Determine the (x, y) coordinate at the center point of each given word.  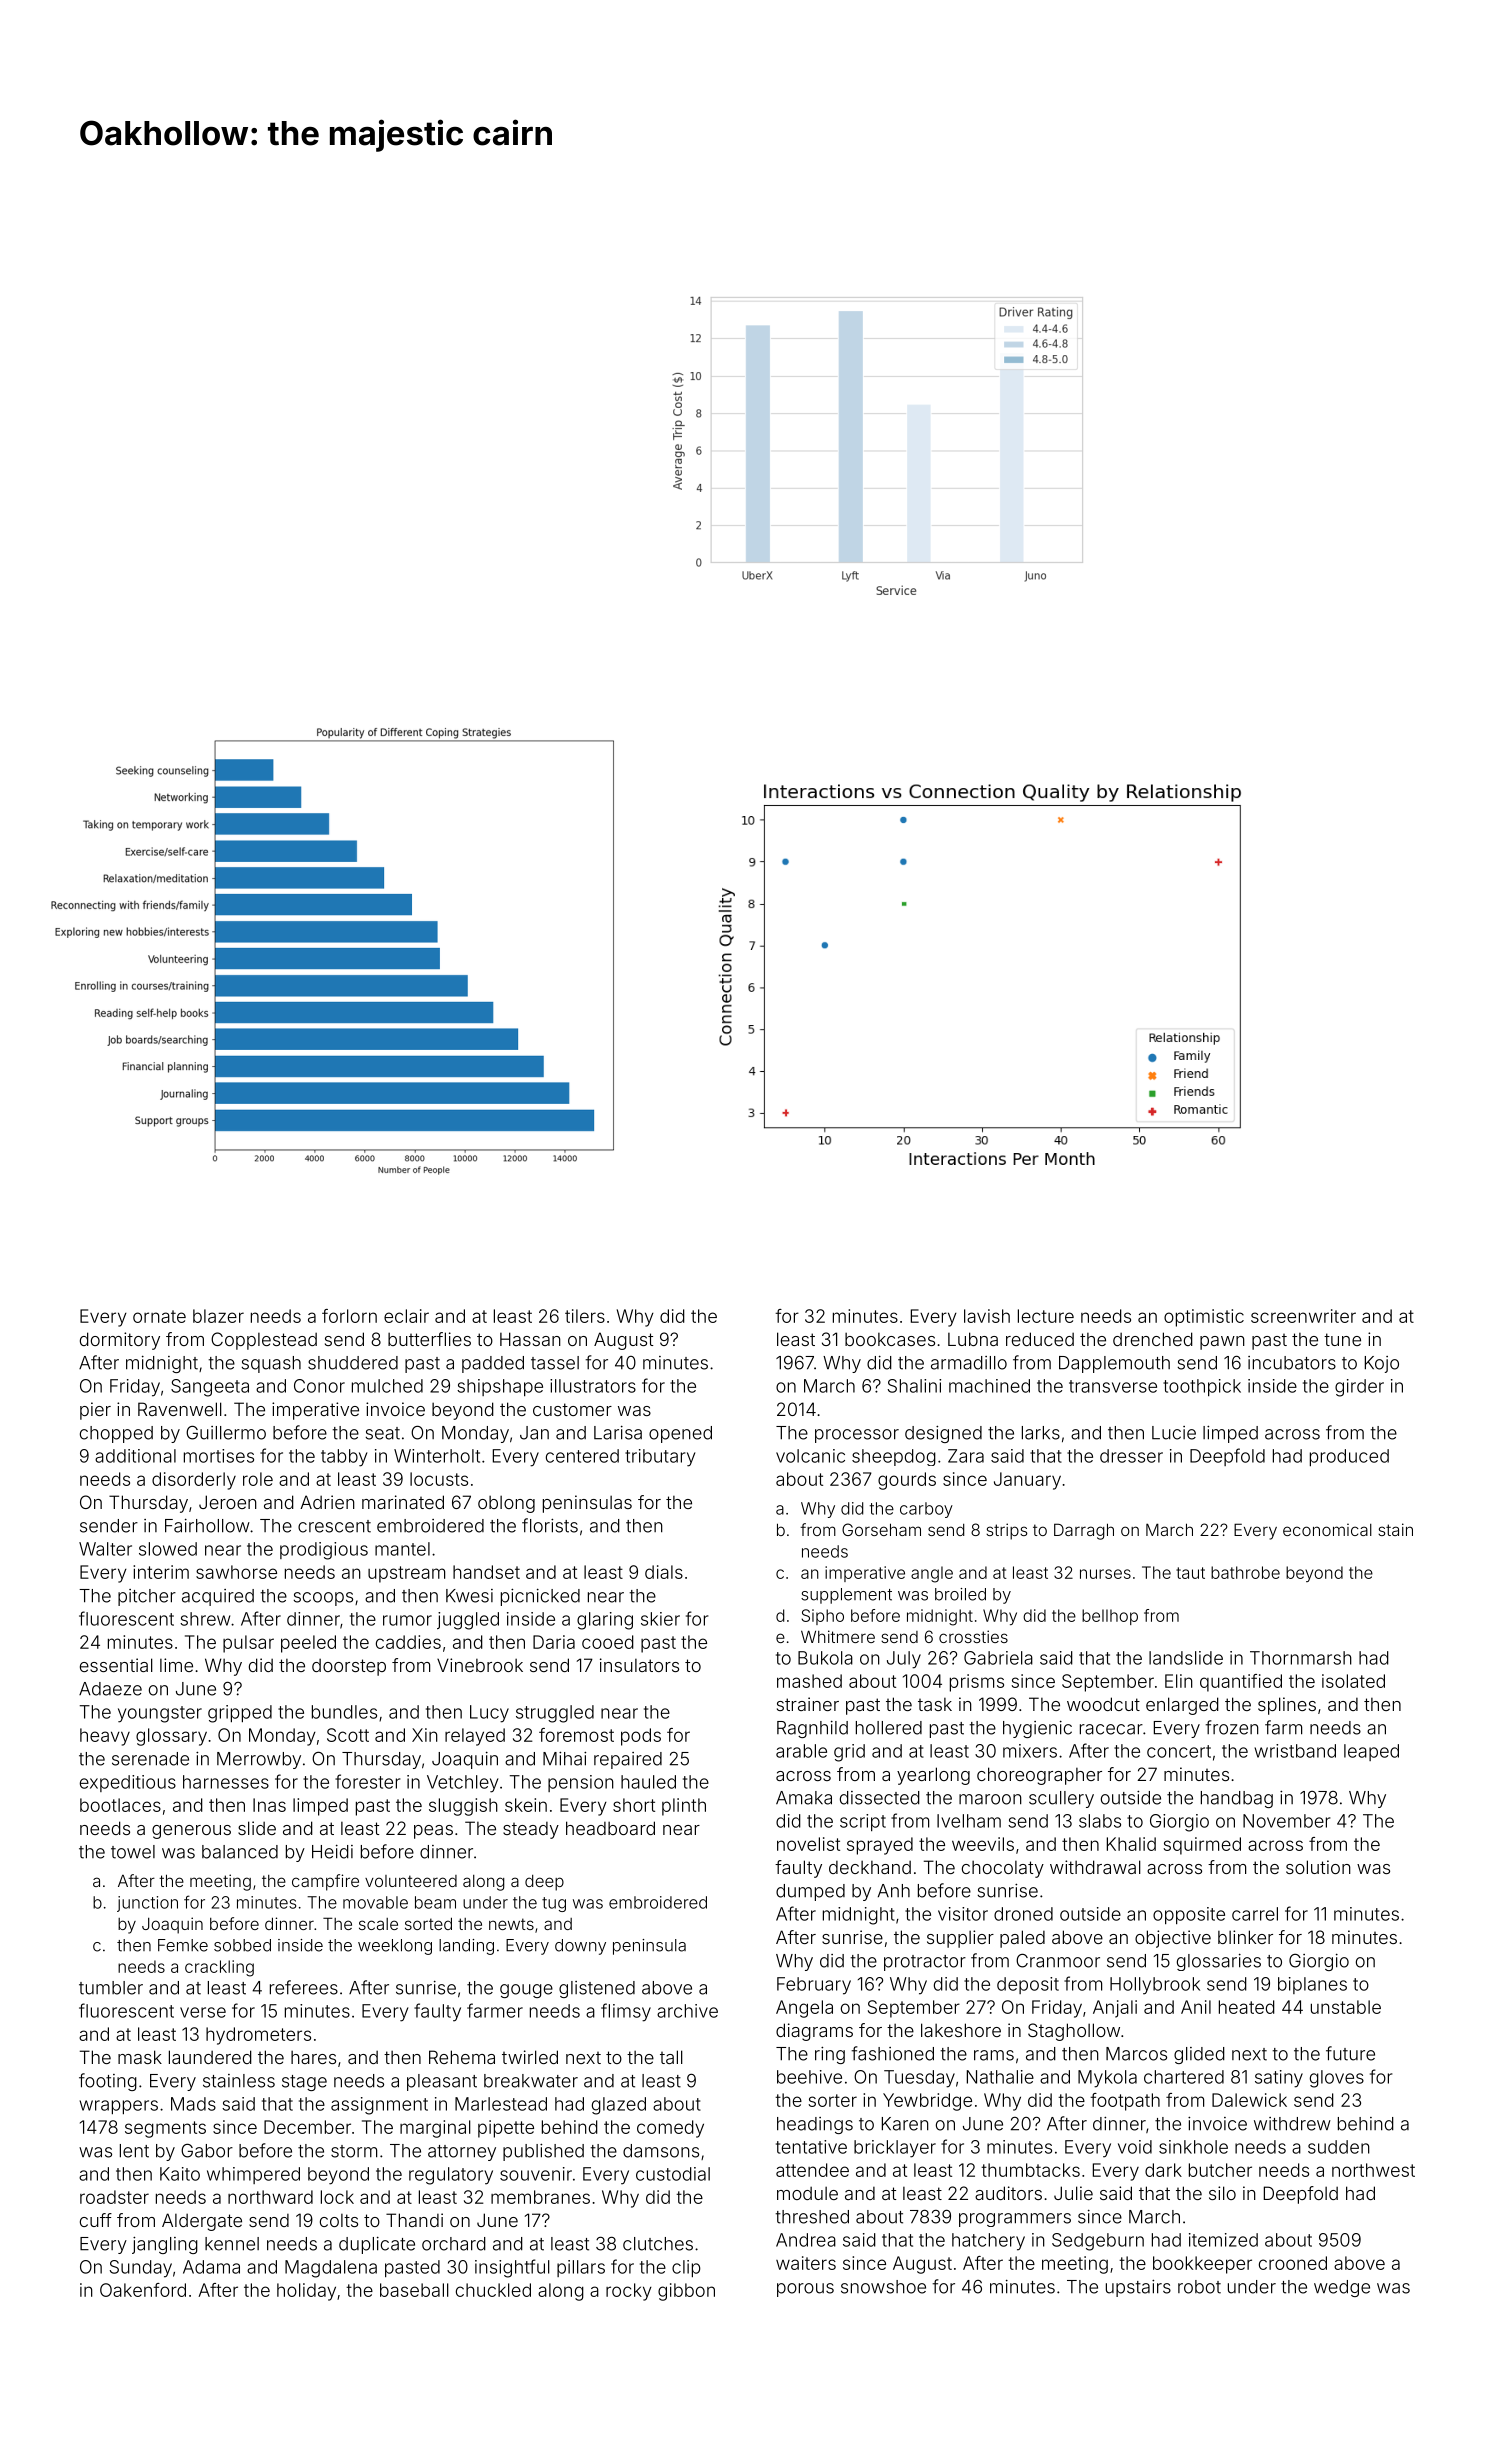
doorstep (349, 1667)
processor (857, 1436)
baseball (414, 2290)
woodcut (1103, 1704)
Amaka (804, 1798)
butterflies (429, 1339)
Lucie (1174, 1433)
